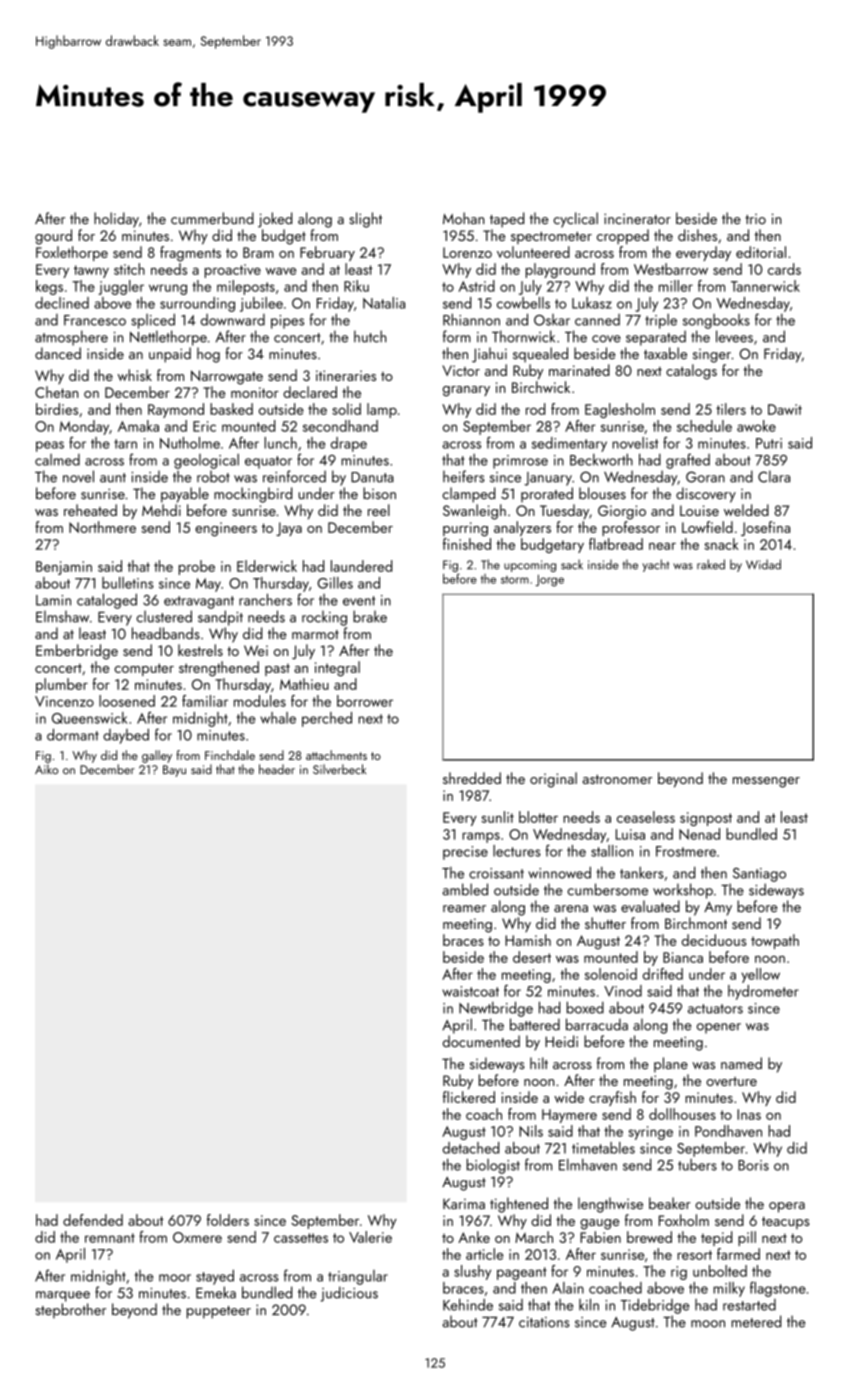 The width and height of the image is (849, 1400). Describe the element at coordinates (715, 1009) in the image. I see `actuators` at that location.
